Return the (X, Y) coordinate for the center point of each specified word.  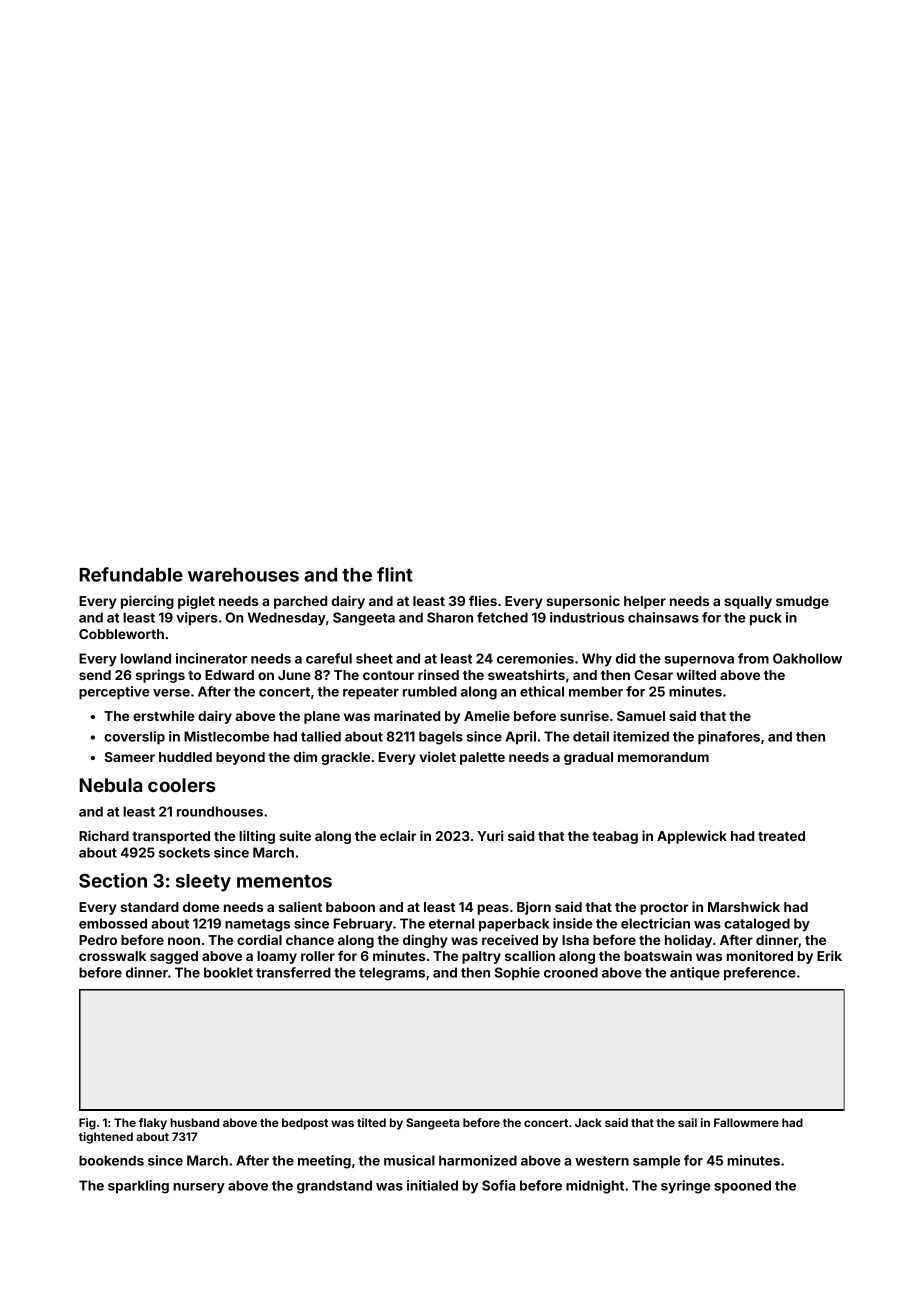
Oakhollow (807, 658)
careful (329, 658)
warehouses (243, 575)
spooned (742, 1187)
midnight (595, 1187)
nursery (199, 1188)
